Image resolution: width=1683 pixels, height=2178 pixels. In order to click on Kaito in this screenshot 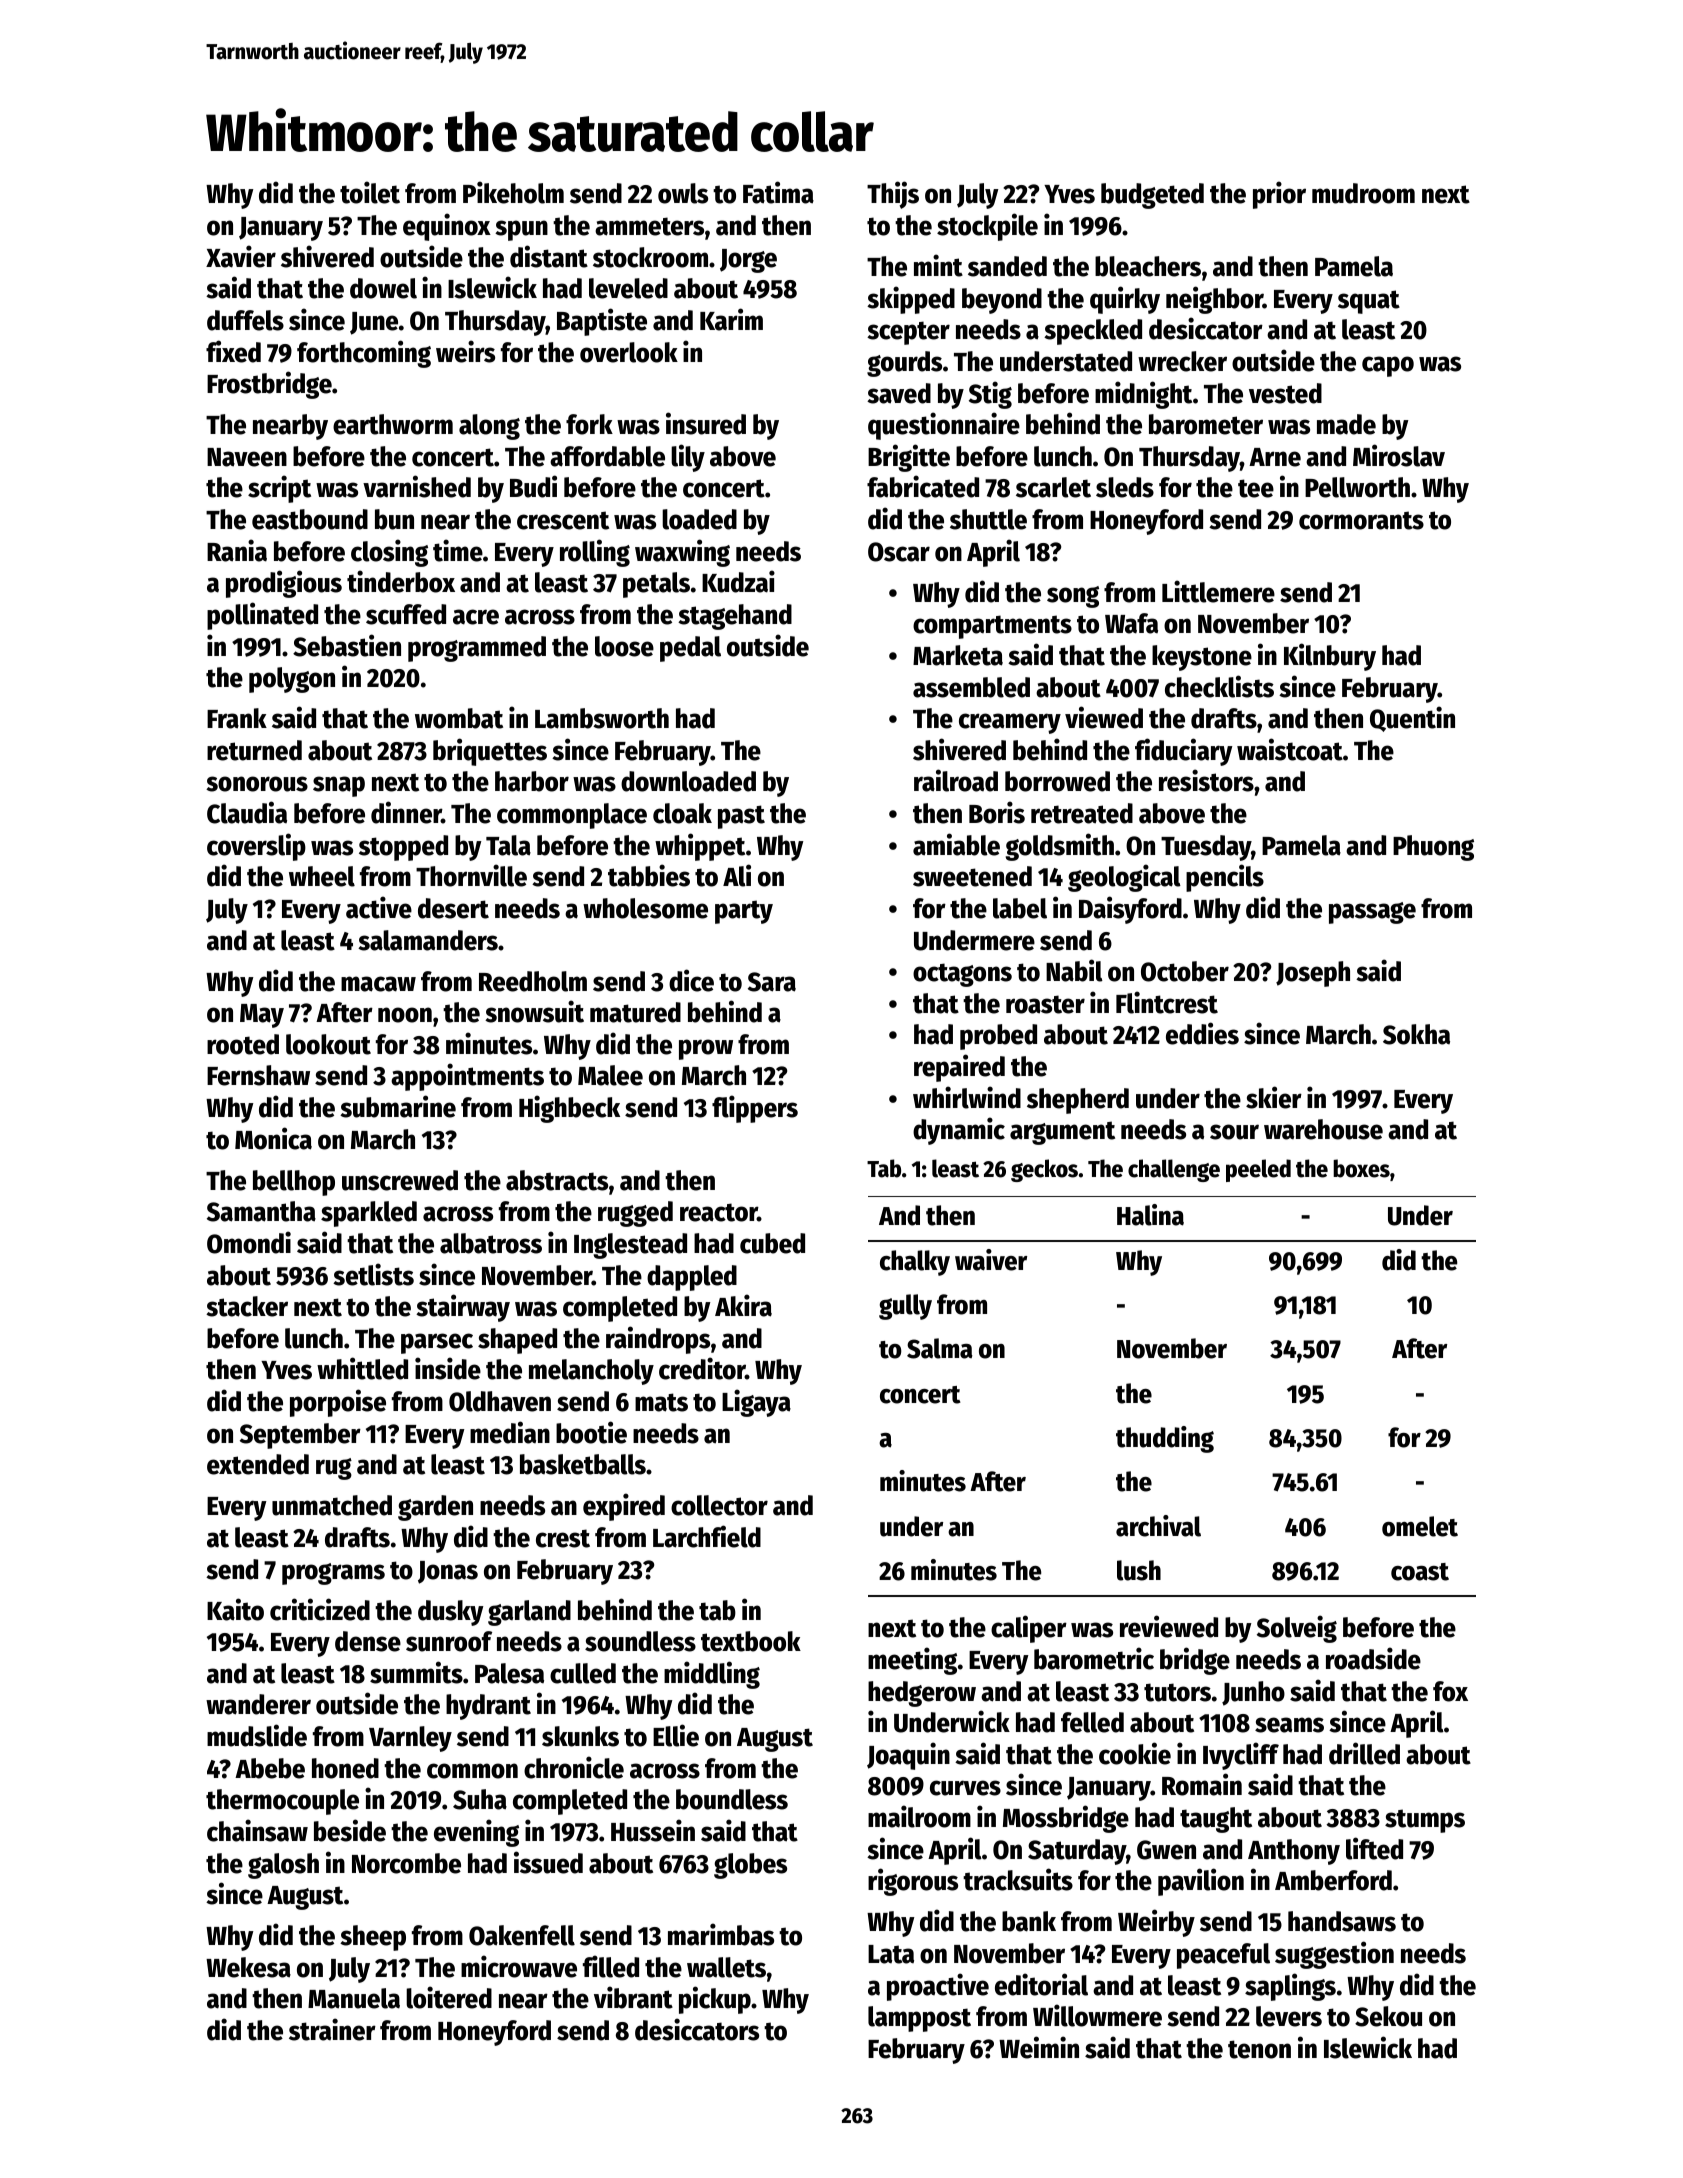, I will do `click(235, 1609)`.
